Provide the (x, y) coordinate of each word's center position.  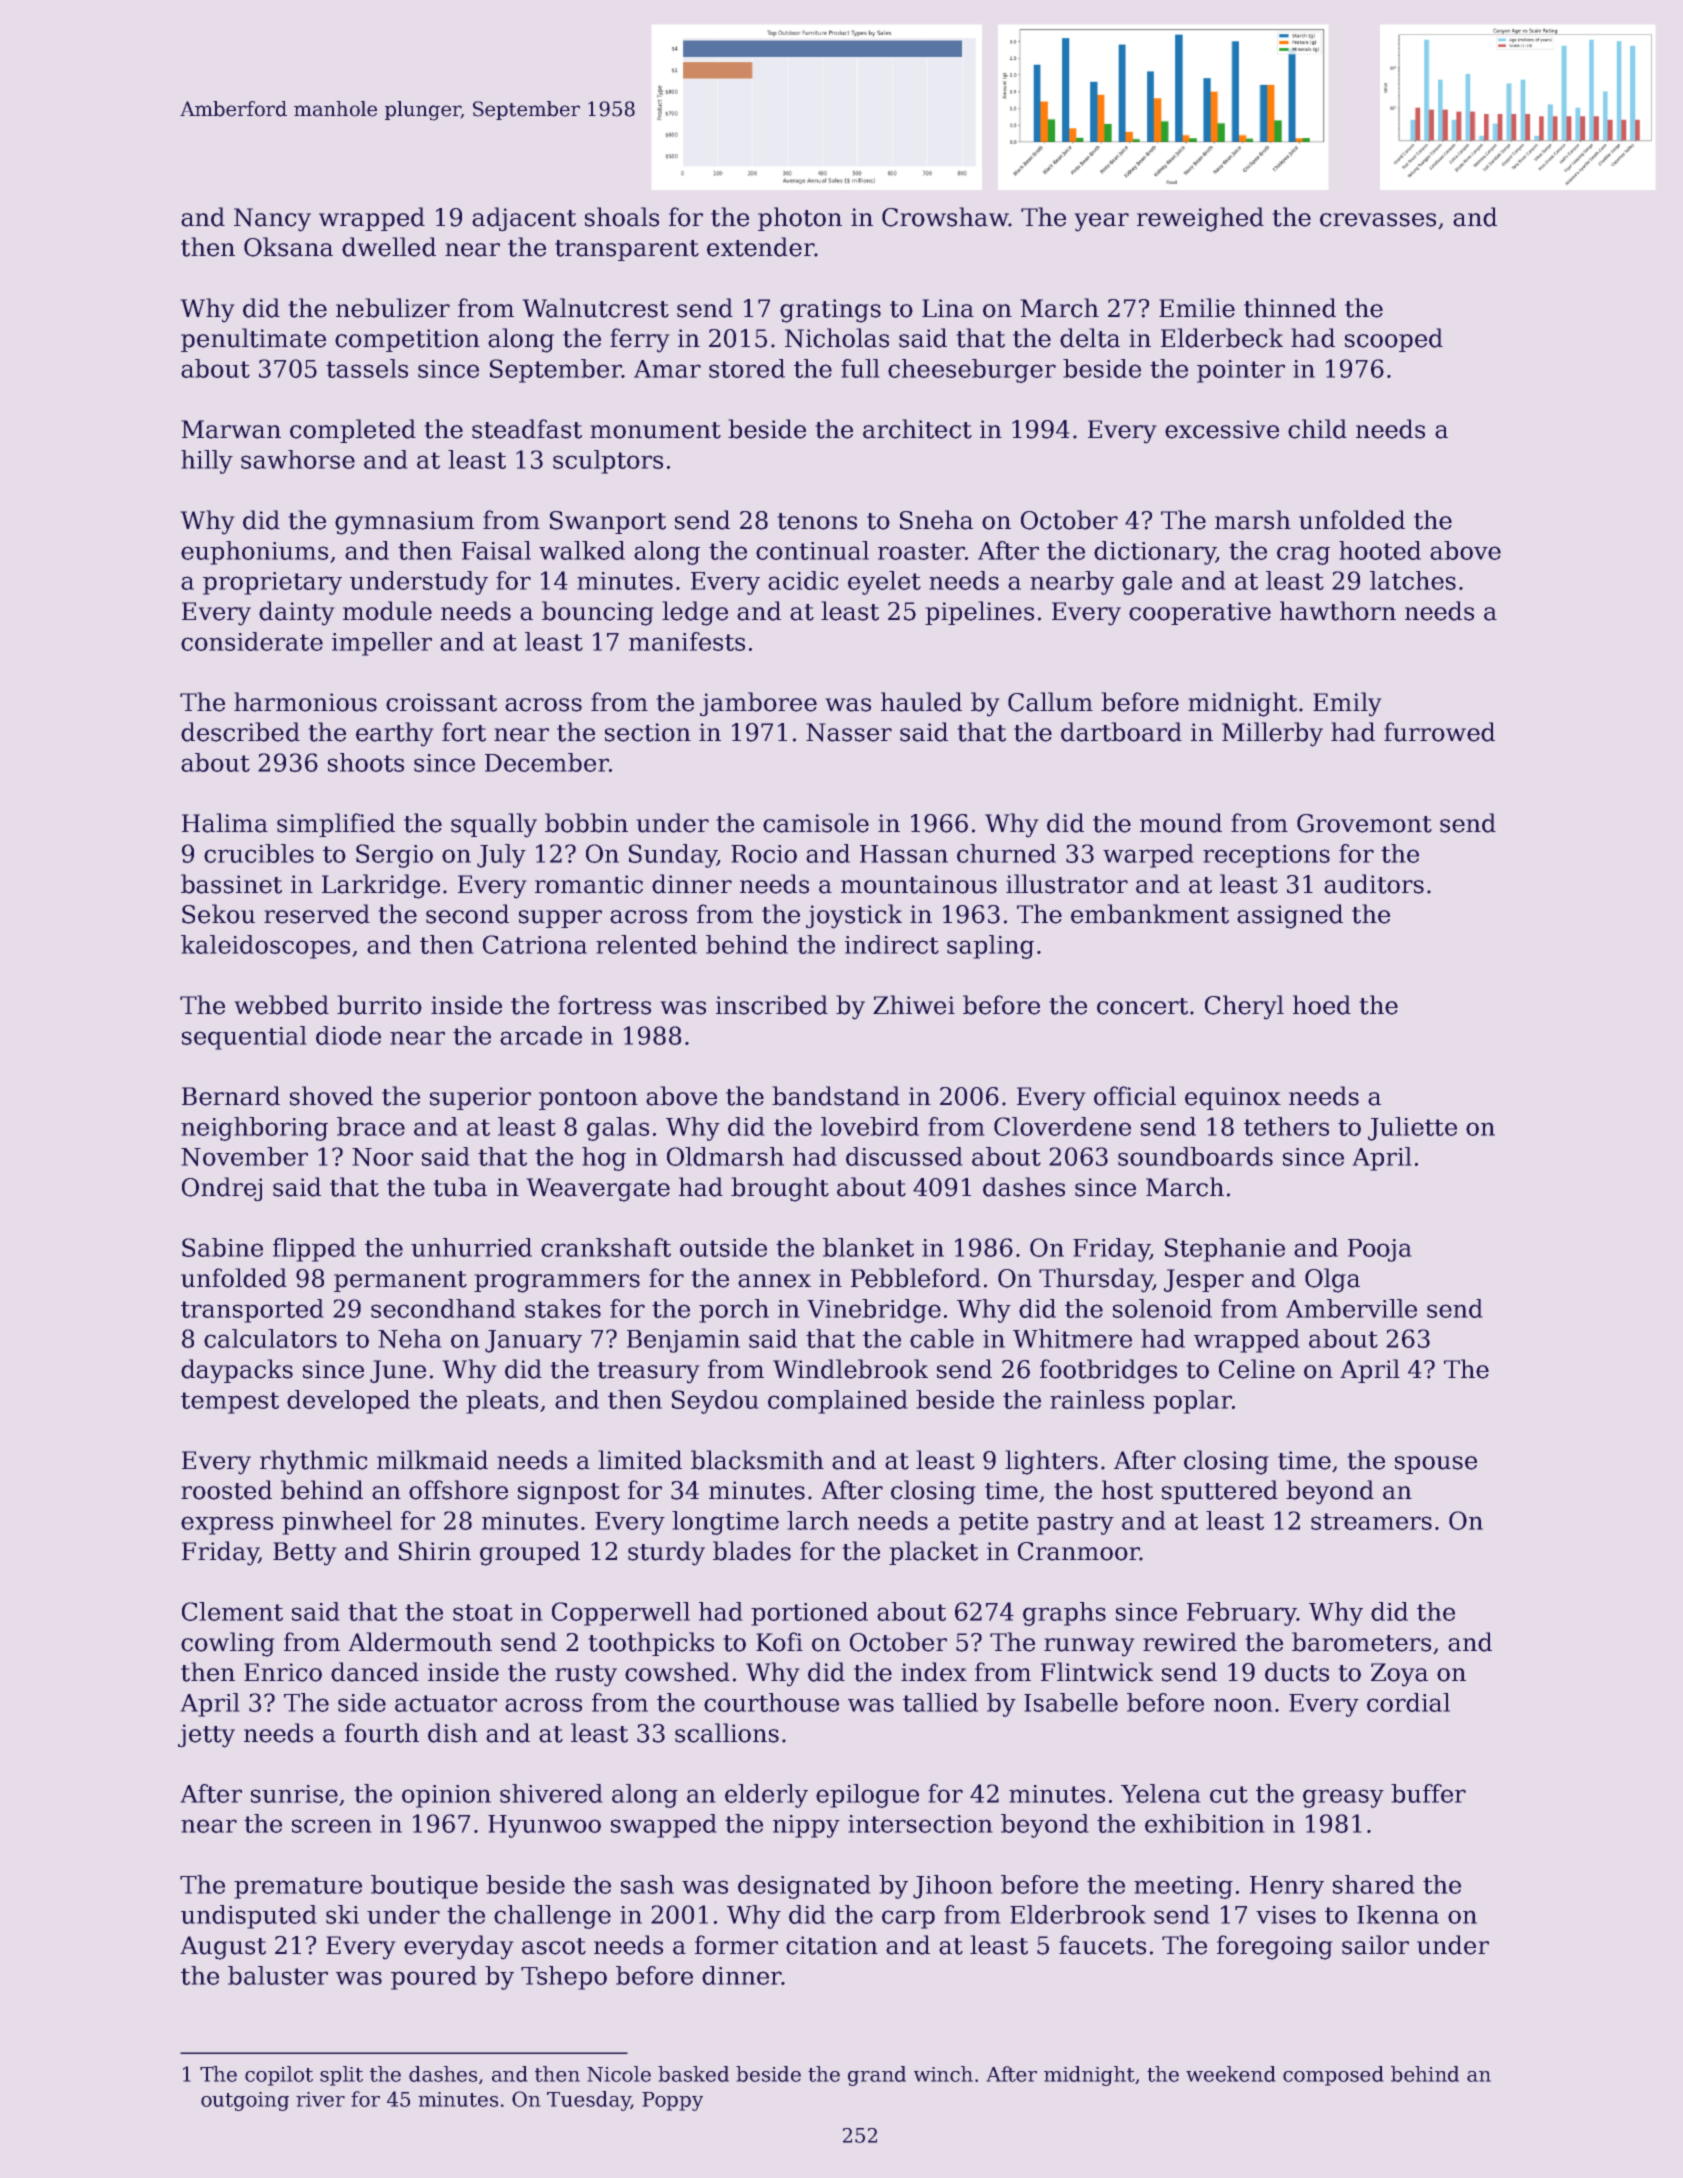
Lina (948, 308)
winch (943, 2074)
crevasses (1378, 220)
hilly (207, 462)
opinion (446, 1796)
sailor (1375, 1945)
